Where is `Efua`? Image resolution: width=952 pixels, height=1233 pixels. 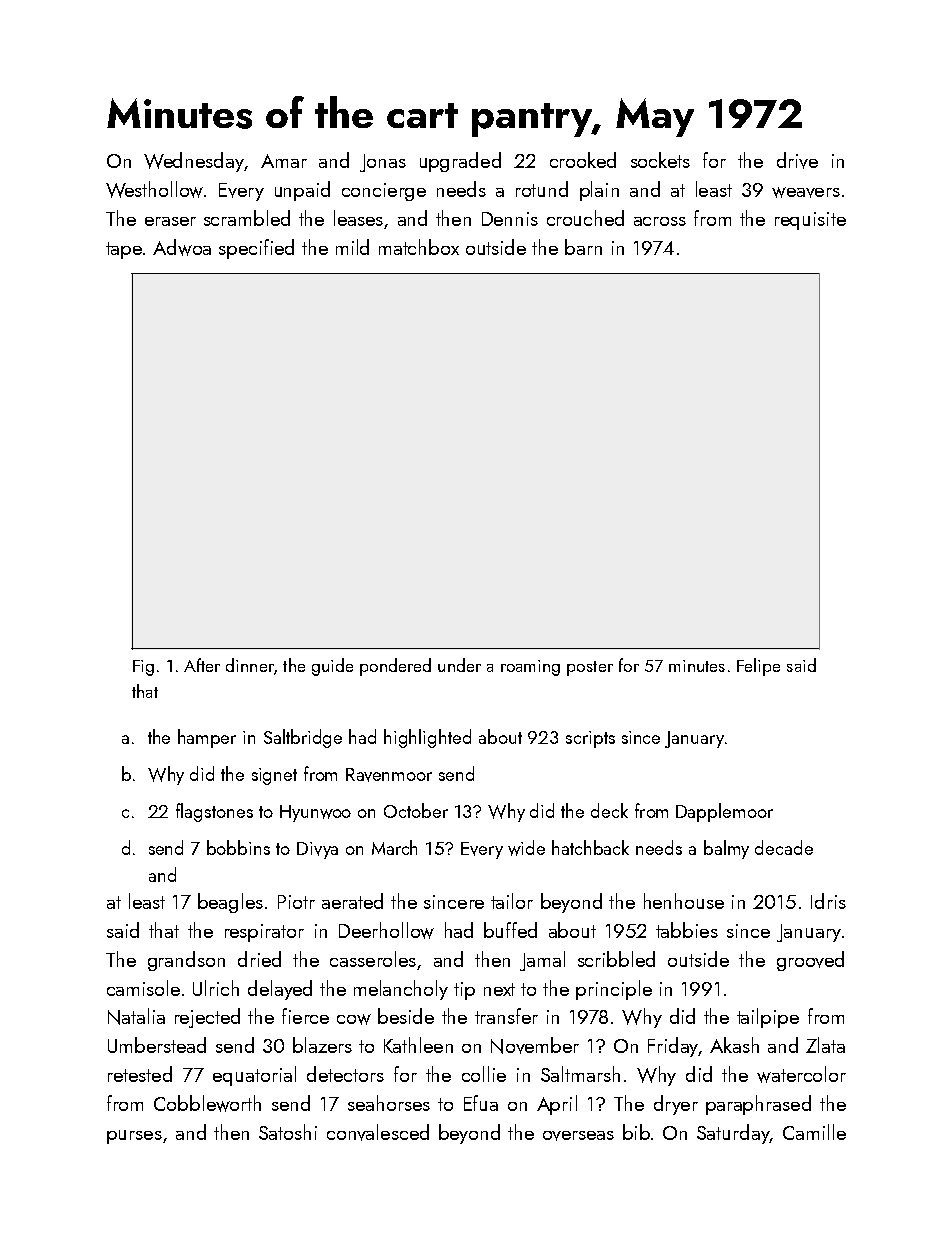
Efua is located at coordinates (481, 1103).
